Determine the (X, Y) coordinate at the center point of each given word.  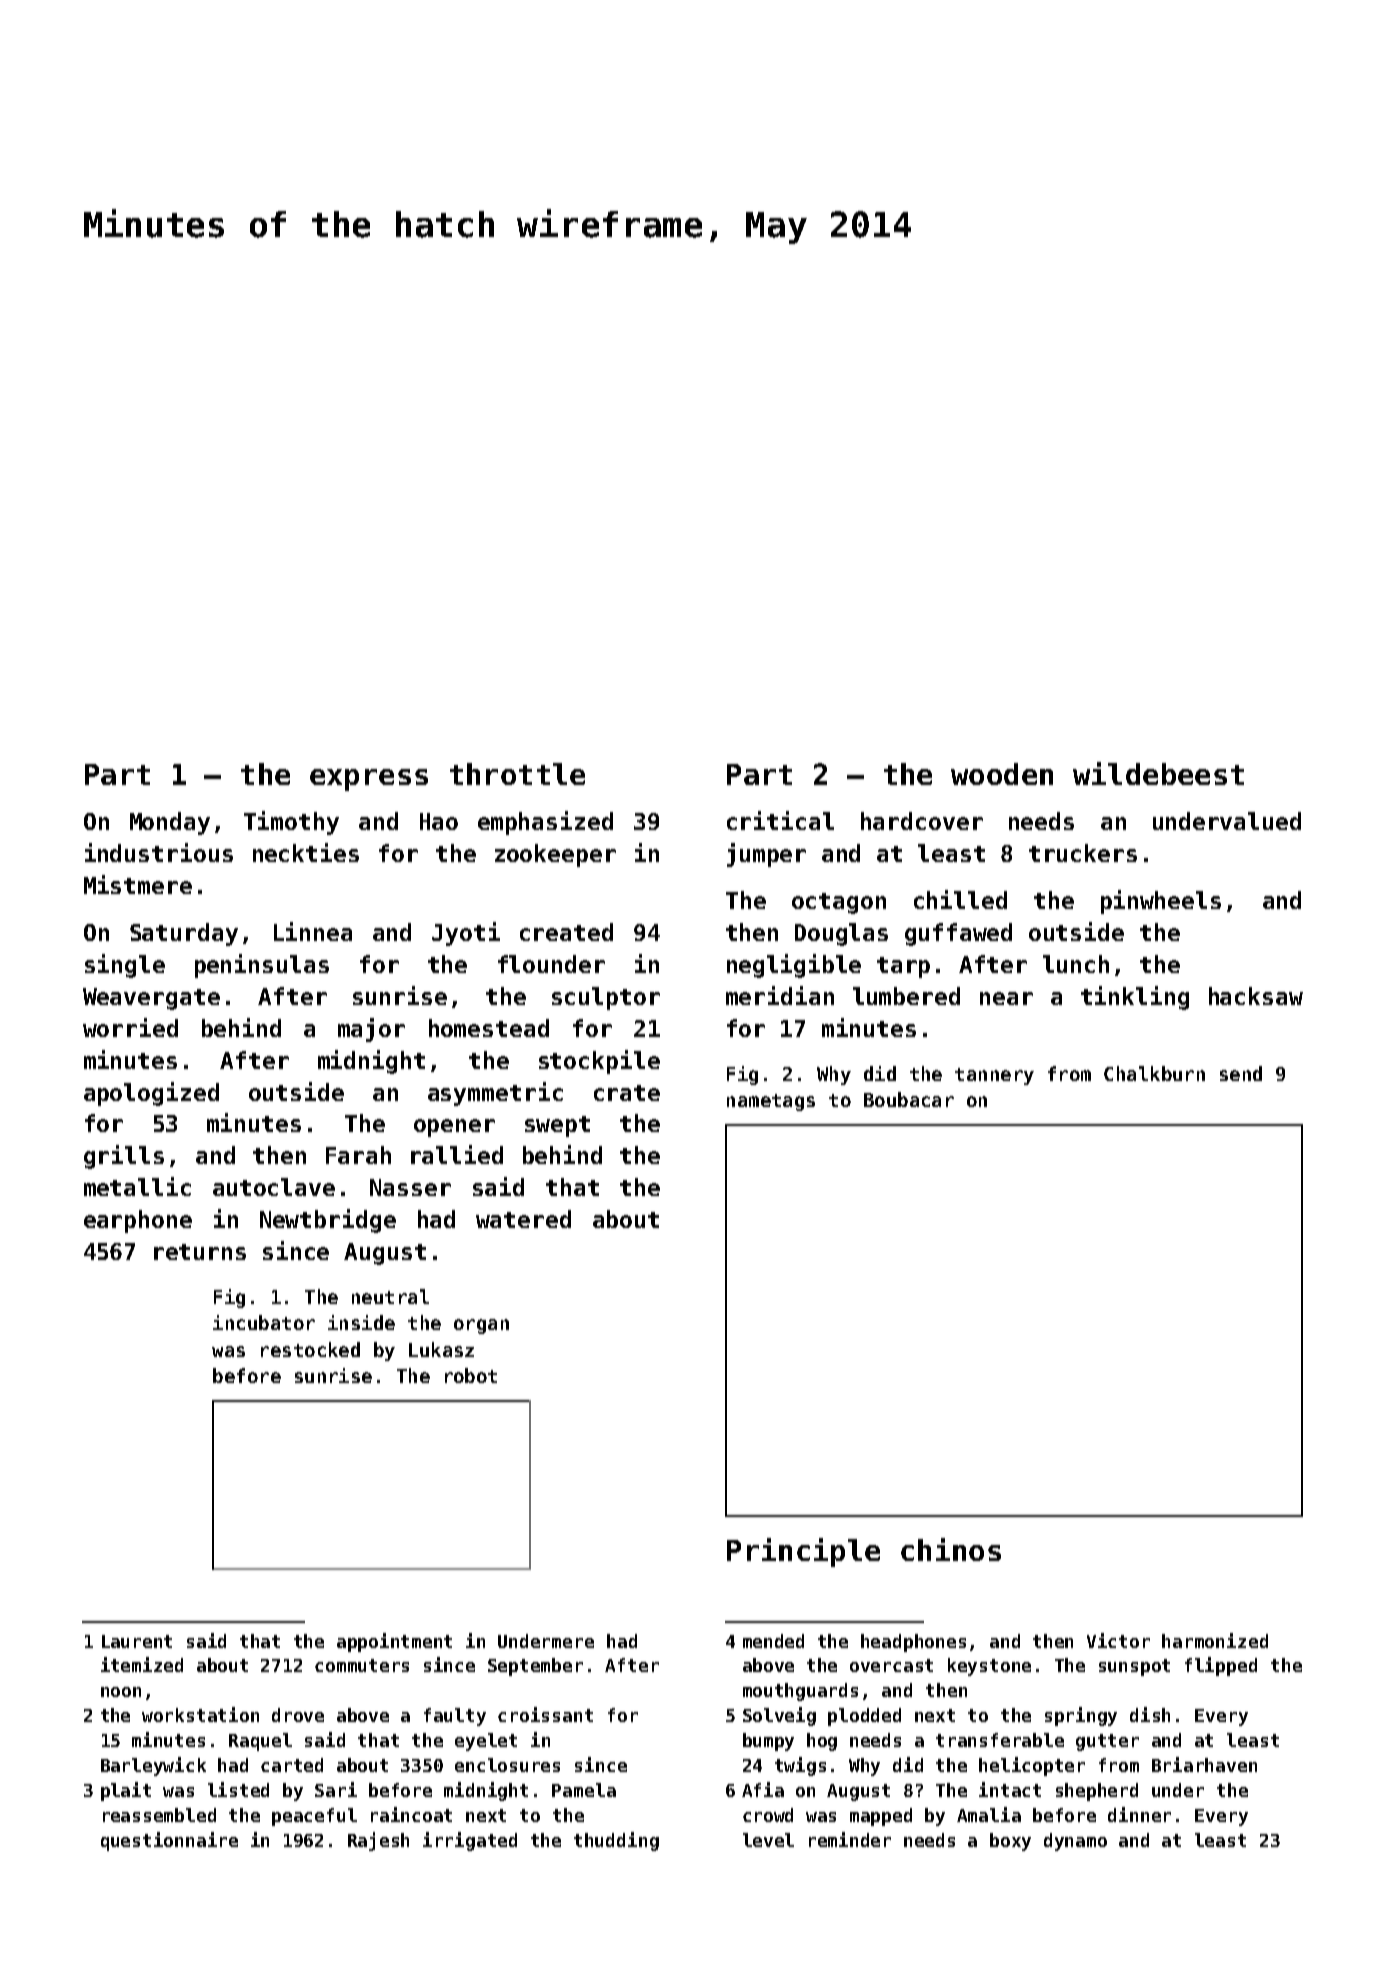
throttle (517, 774)
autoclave (274, 1187)
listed (238, 1789)
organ (481, 1326)
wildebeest (1158, 773)
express (369, 780)
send (1241, 1073)
